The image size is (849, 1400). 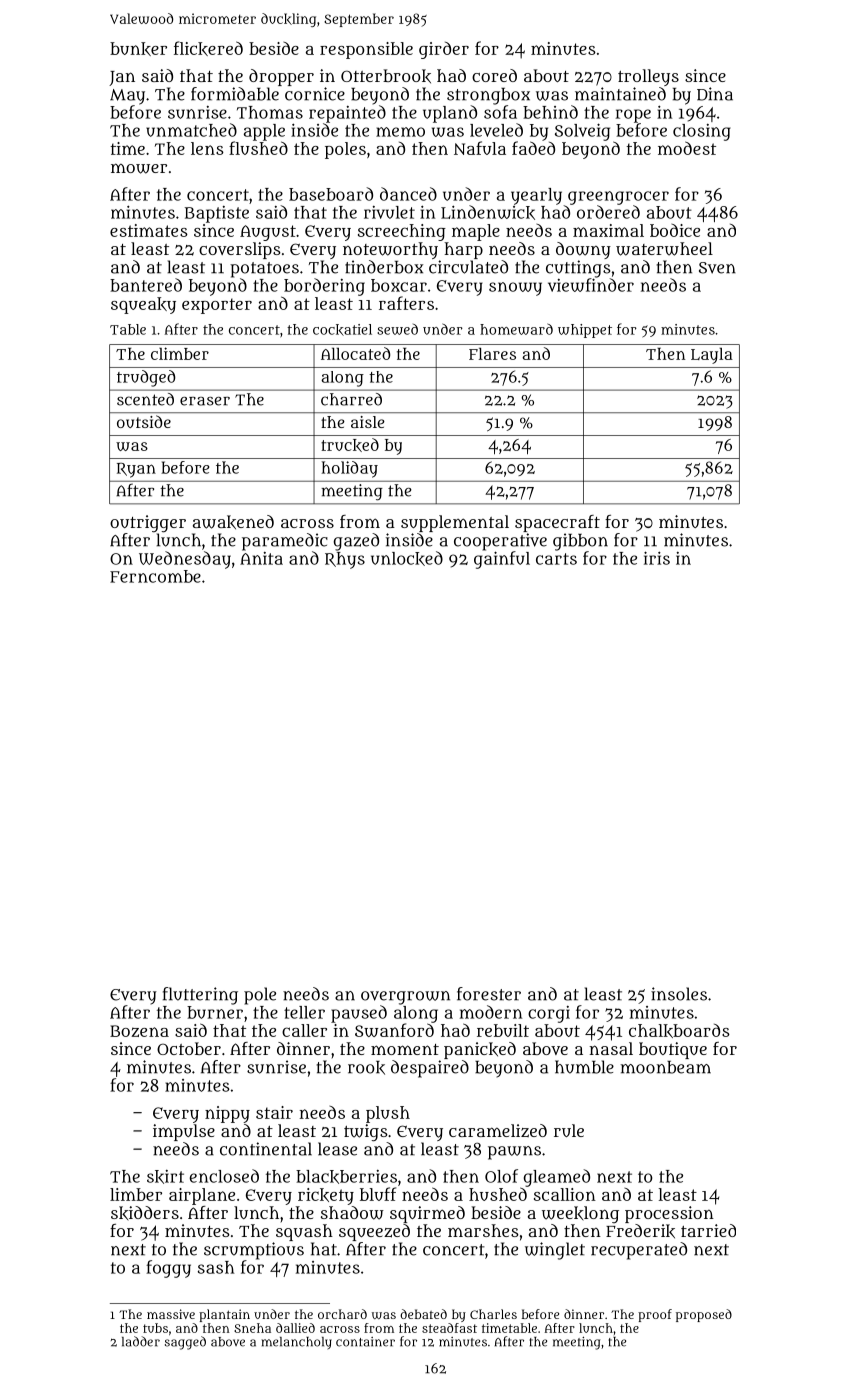 I want to click on cored, so click(x=494, y=75).
